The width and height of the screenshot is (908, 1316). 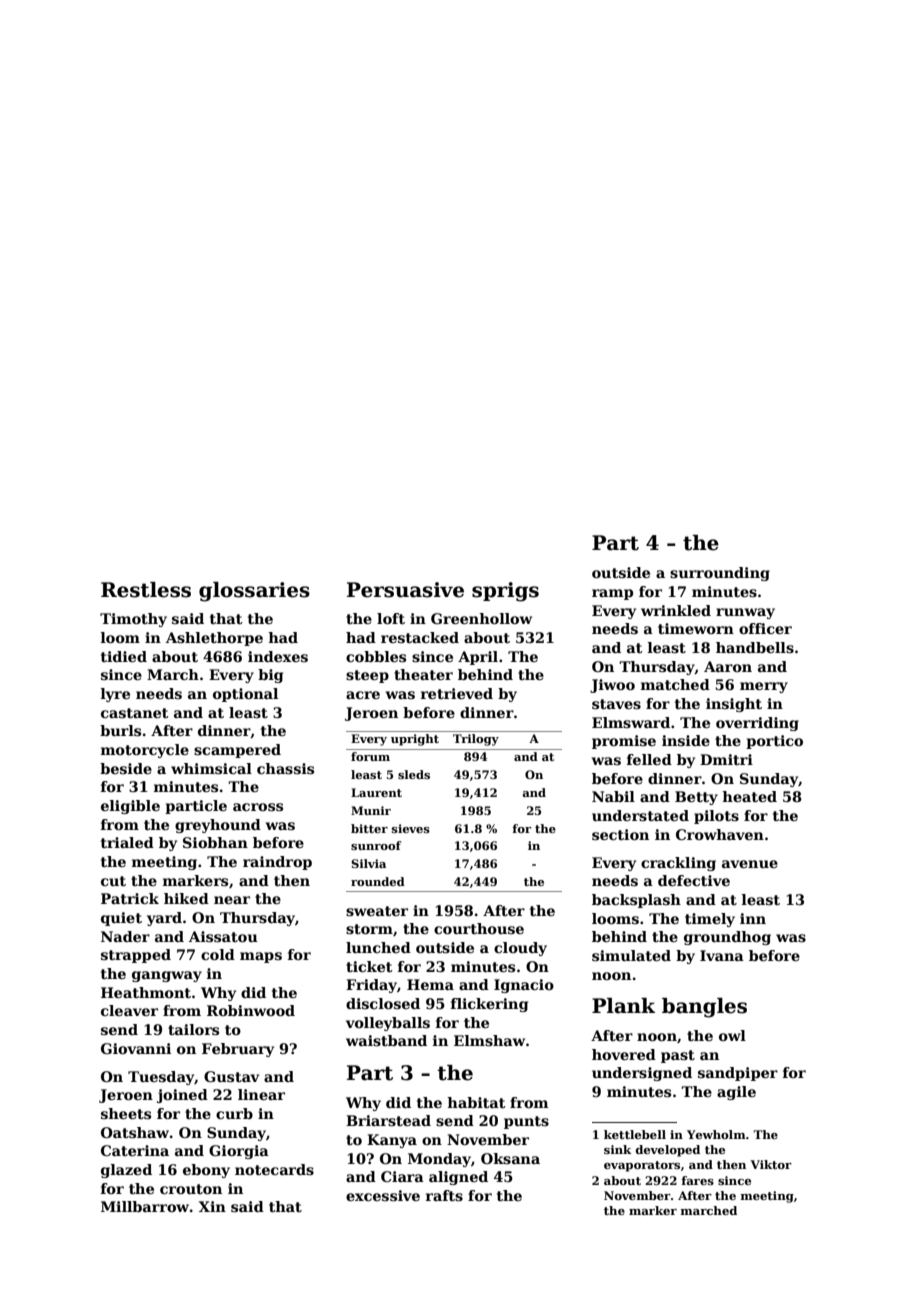 I want to click on indexes, so click(x=278, y=656).
